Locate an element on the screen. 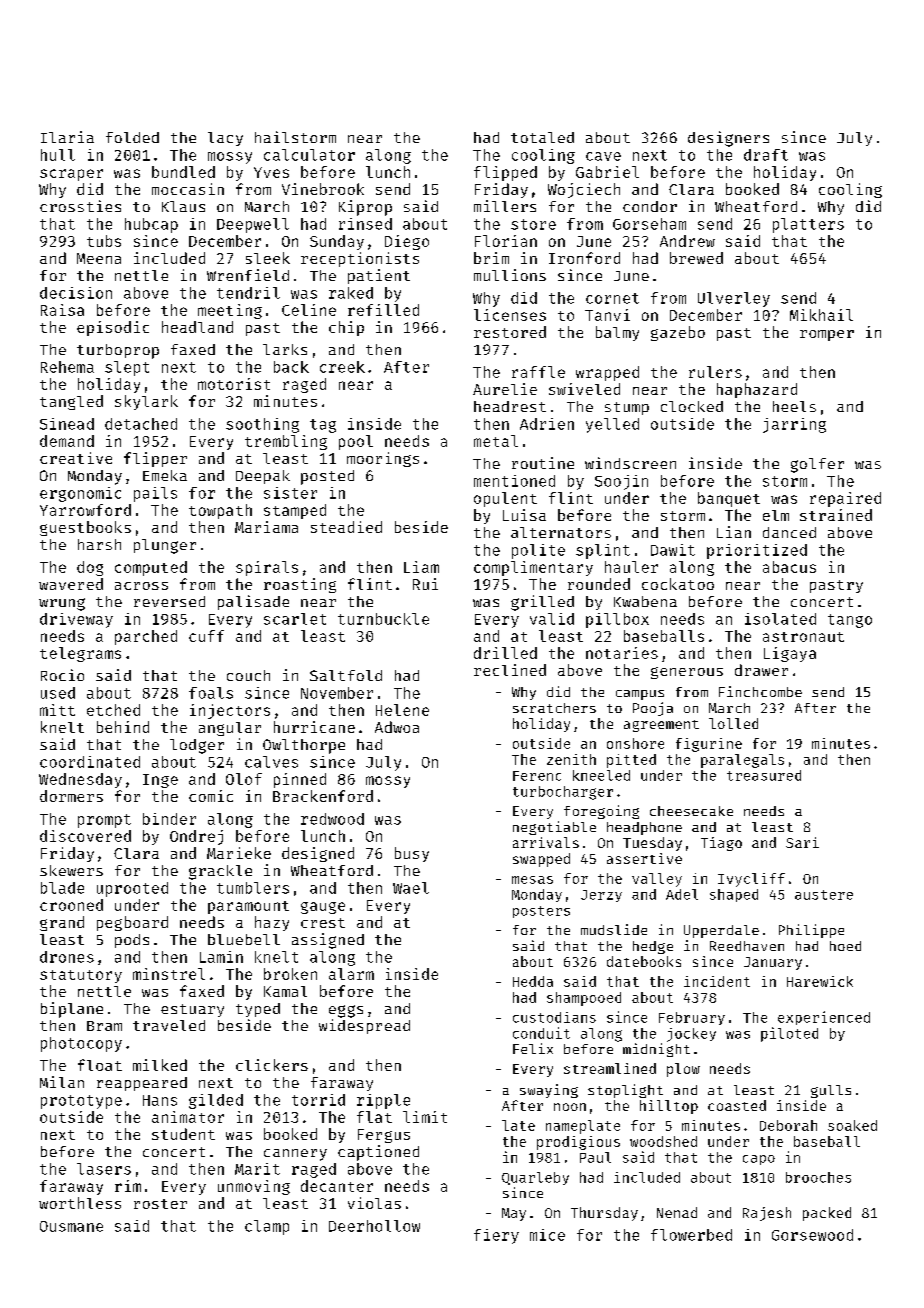 The image size is (924, 1308). clamp is located at coordinates (267, 1227).
